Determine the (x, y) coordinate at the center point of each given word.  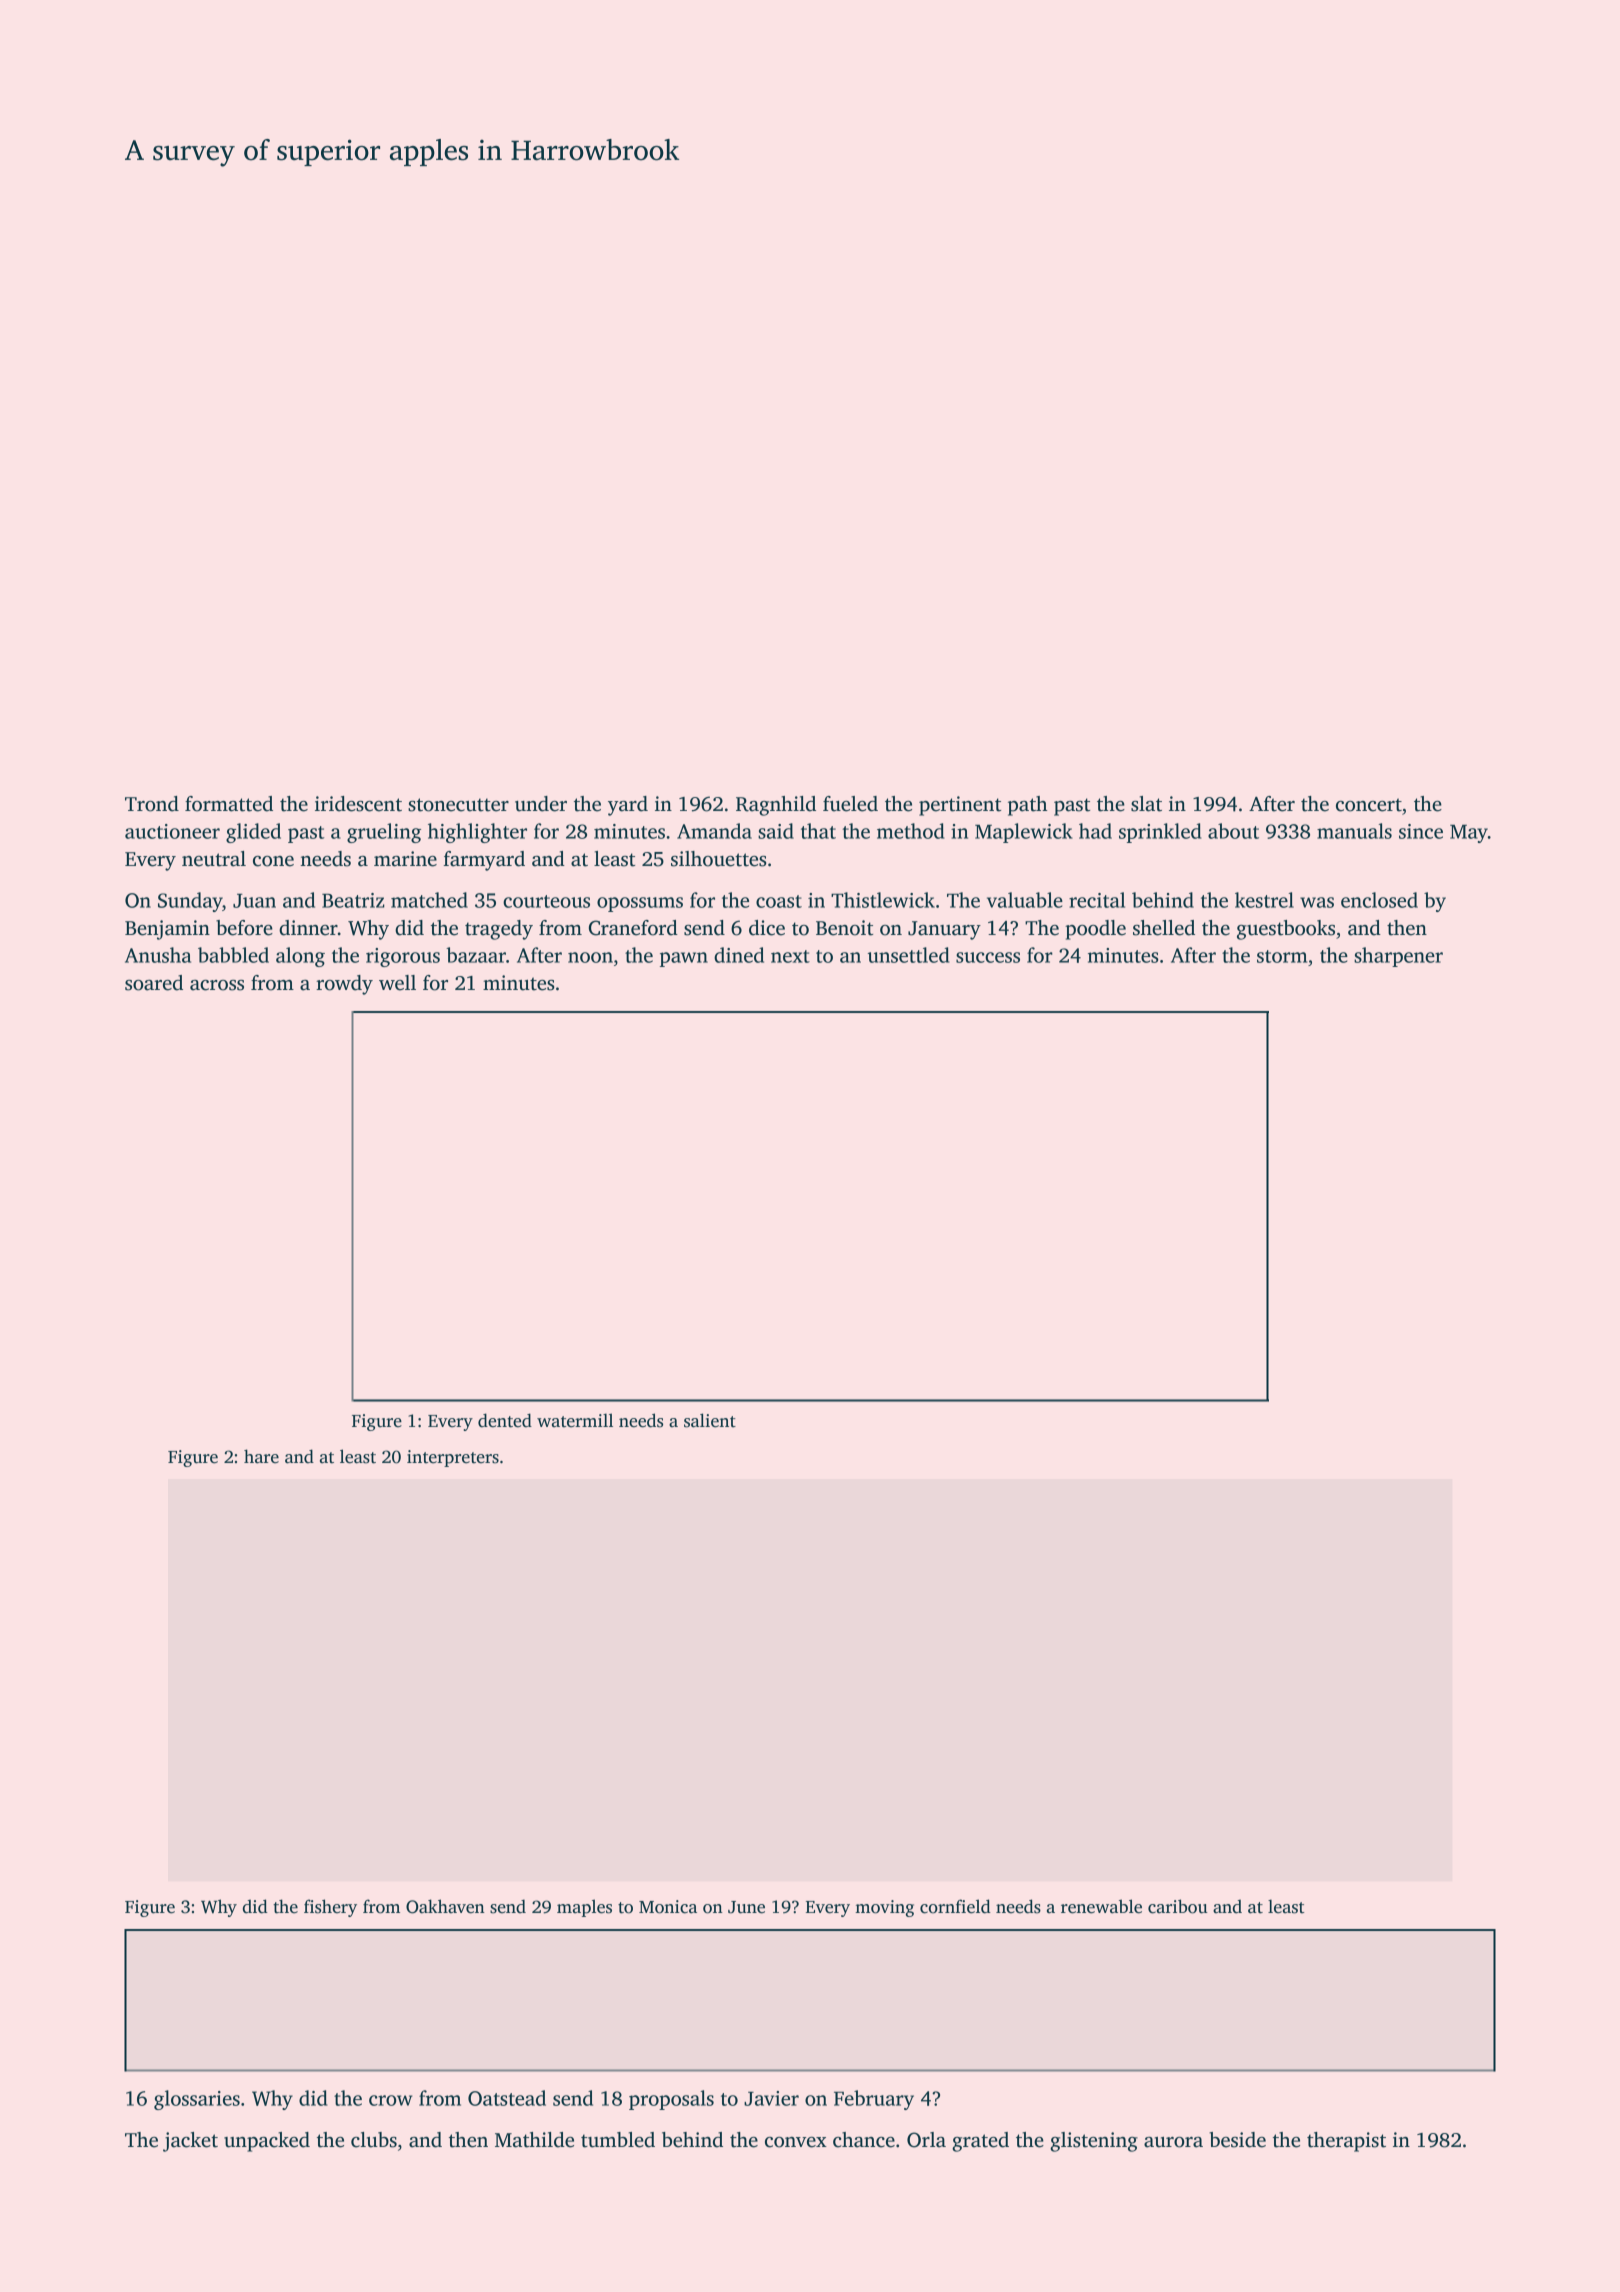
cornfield (955, 1906)
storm (1282, 956)
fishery (330, 1908)
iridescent (358, 804)
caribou (1178, 1906)
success (988, 957)
